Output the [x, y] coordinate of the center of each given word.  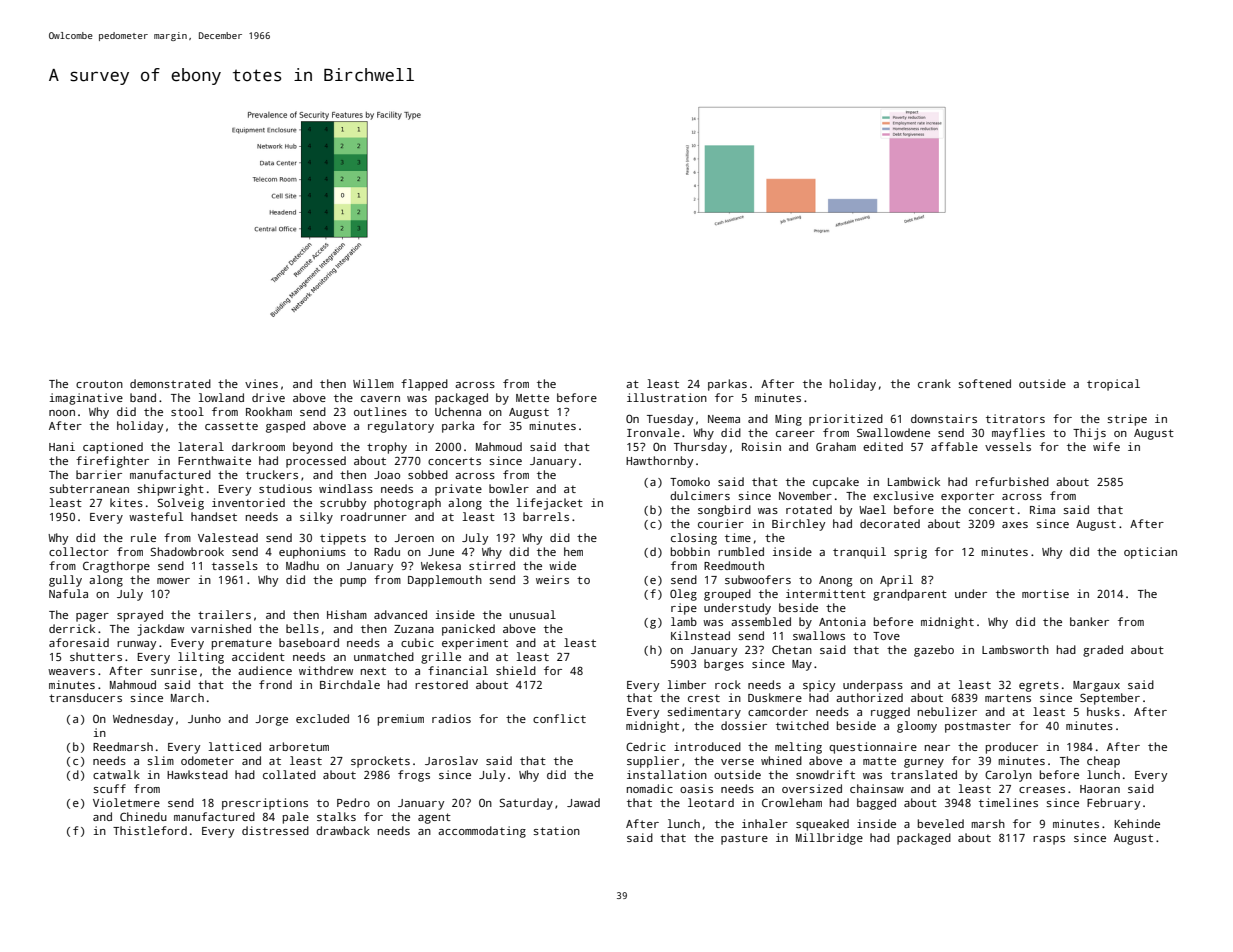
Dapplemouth [445, 581]
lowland [221, 397]
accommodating [482, 832]
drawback [343, 830]
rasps [1049, 840]
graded [1103, 651]
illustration [667, 397]
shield [516, 670]
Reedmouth [734, 565]
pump [353, 582]
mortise [1045, 593]
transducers [85, 697]
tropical [1113, 385]
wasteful [156, 516]
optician [1150, 553]
